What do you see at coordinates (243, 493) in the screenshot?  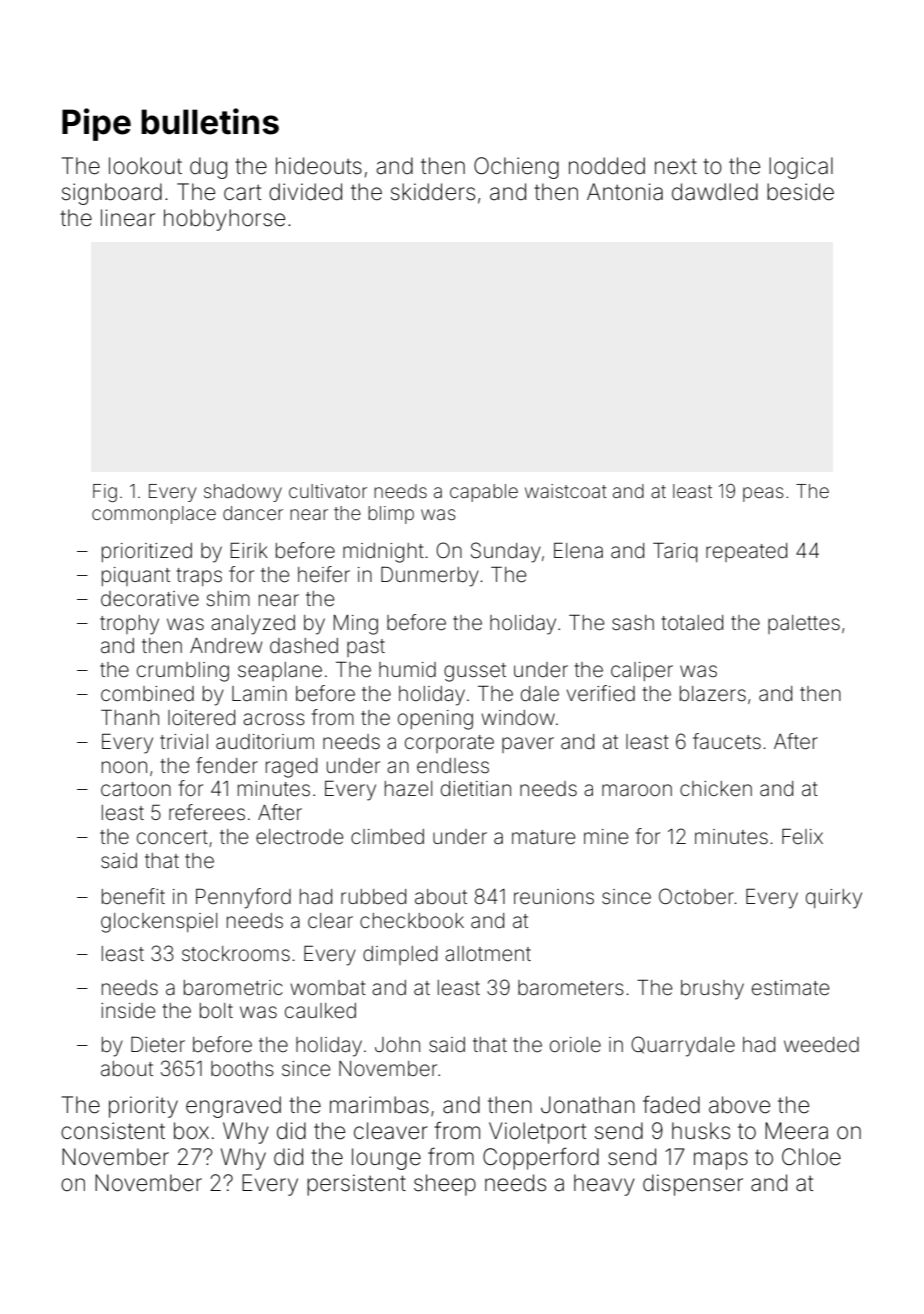 I see `shadowy` at bounding box center [243, 493].
